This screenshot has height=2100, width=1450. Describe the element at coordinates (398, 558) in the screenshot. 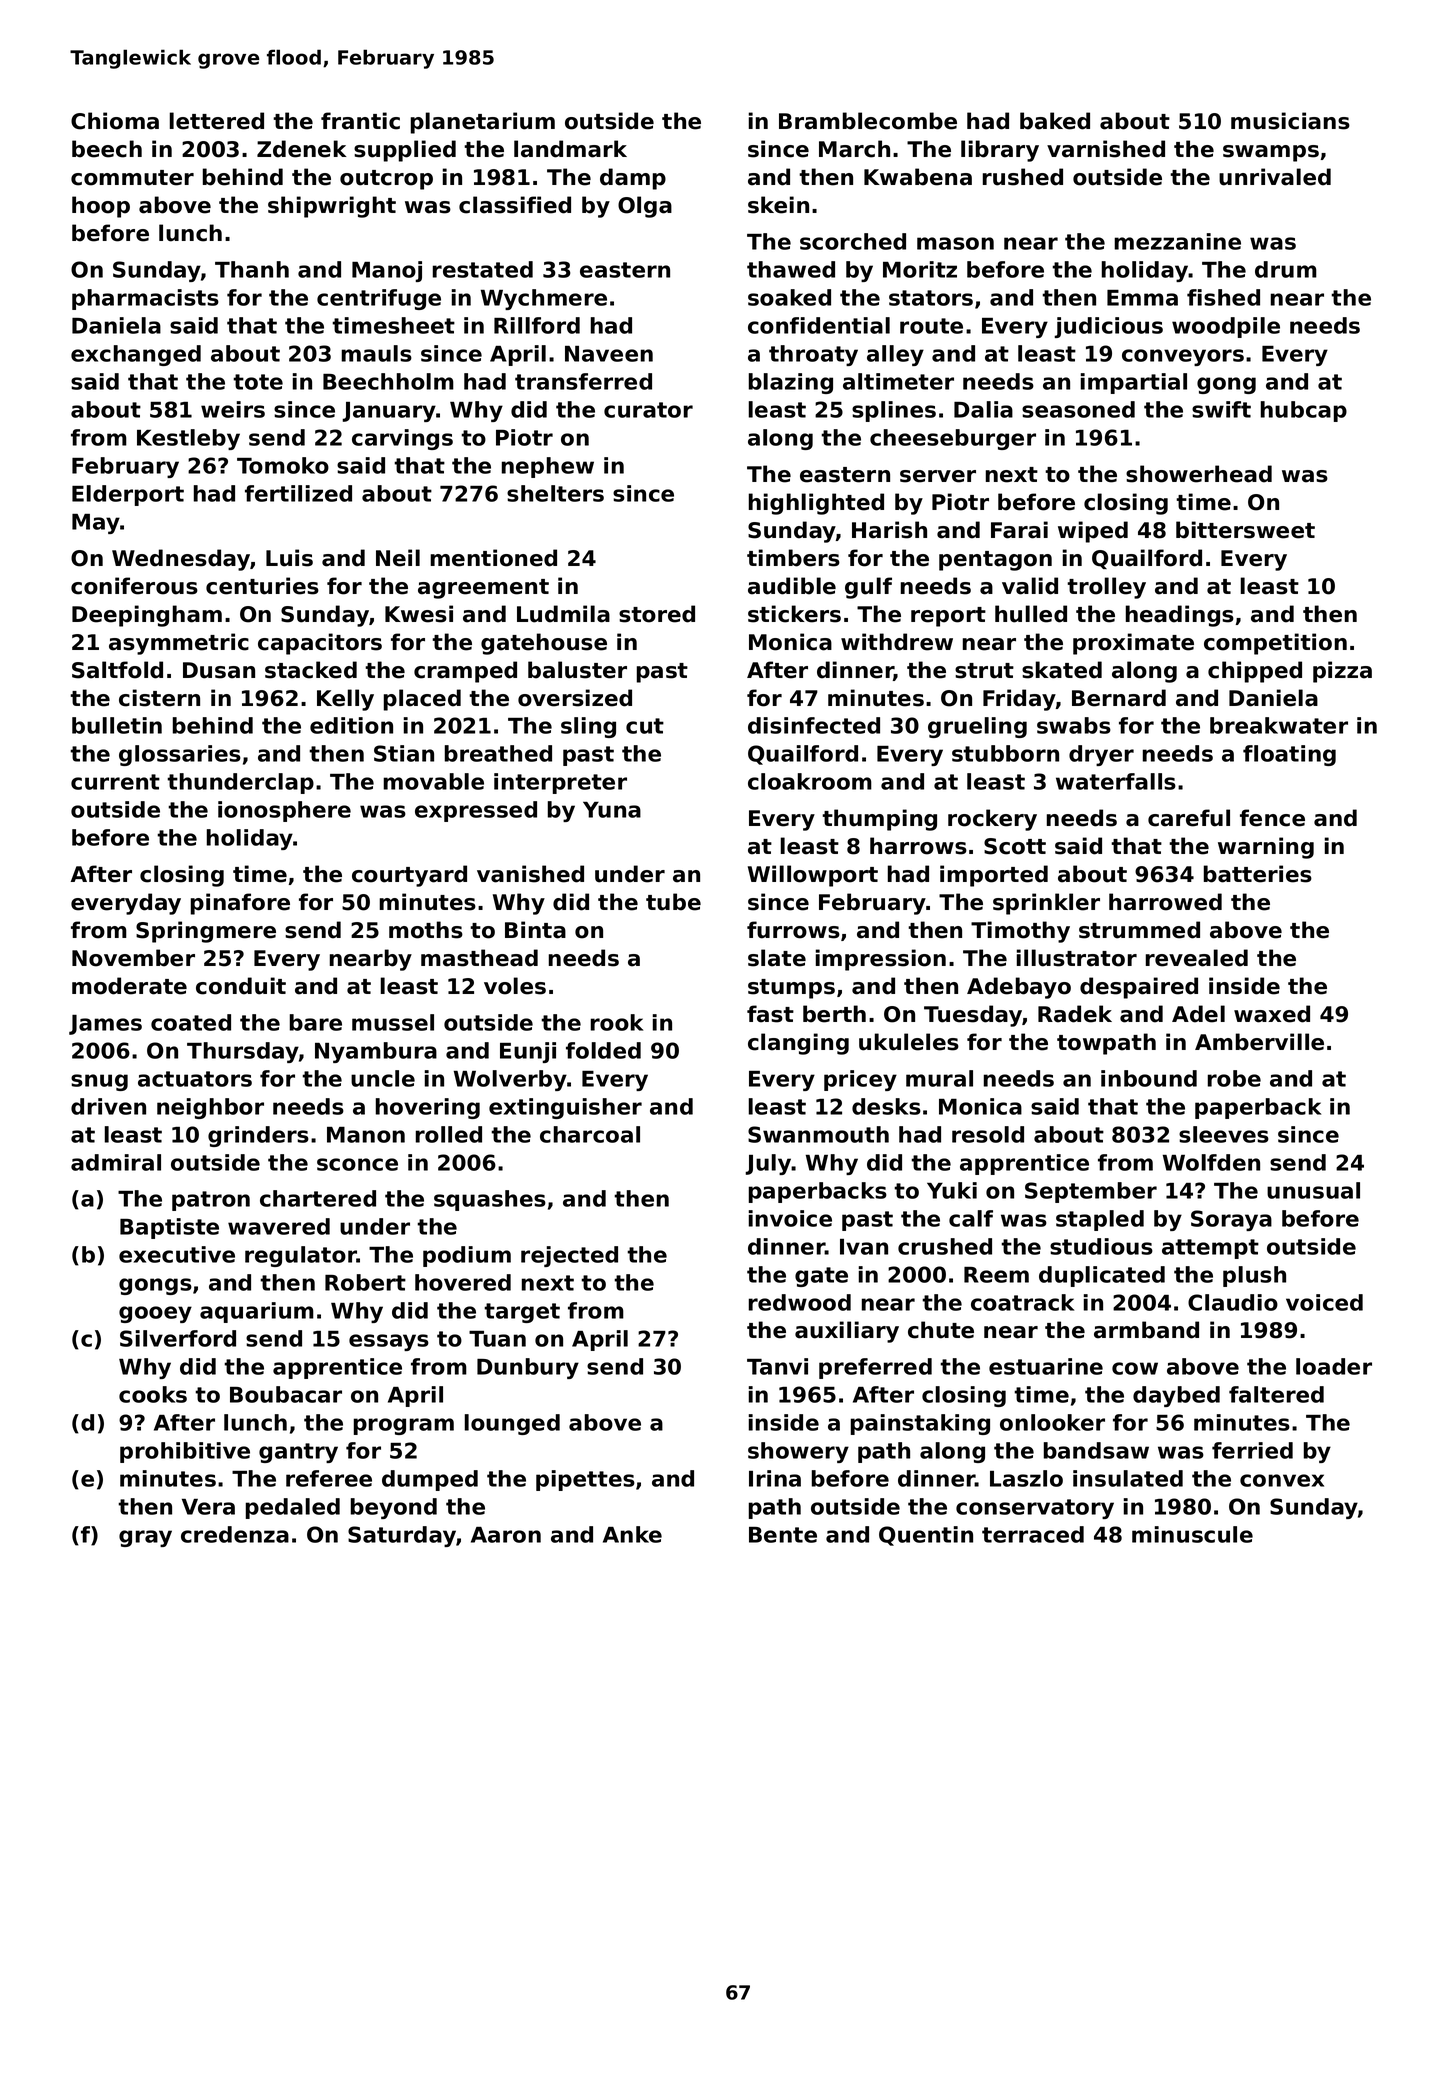

I see `Neil` at that location.
